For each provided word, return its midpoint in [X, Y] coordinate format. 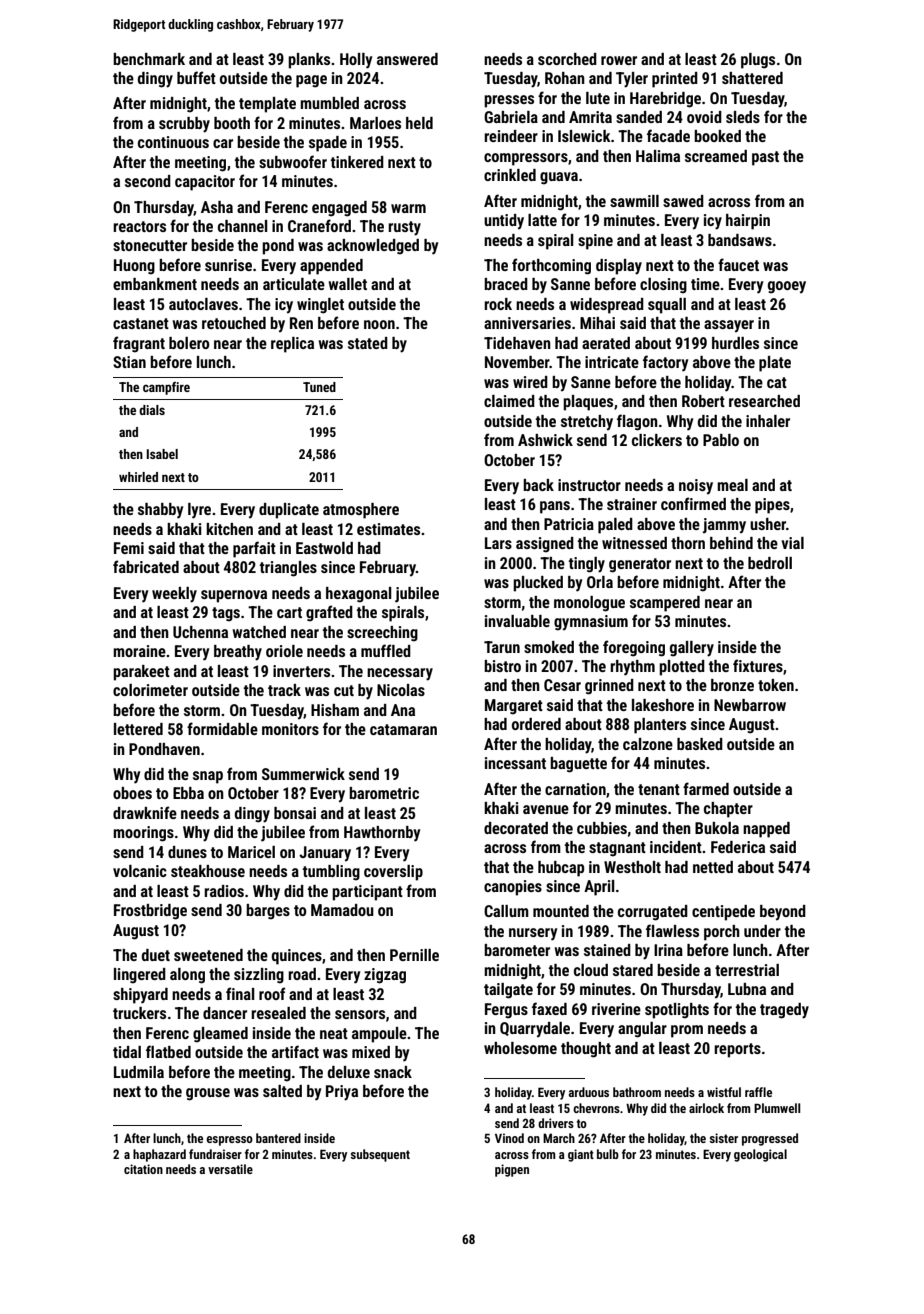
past [765, 158]
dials [152, 410]
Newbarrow [750, 705]
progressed [770, 1139]
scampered [665, 604]
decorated [516, 828]
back [538, 485]
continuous [173, 142]
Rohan [565, 78]
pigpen [512, 1170]
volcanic [140, 871]
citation [143, 1169]
